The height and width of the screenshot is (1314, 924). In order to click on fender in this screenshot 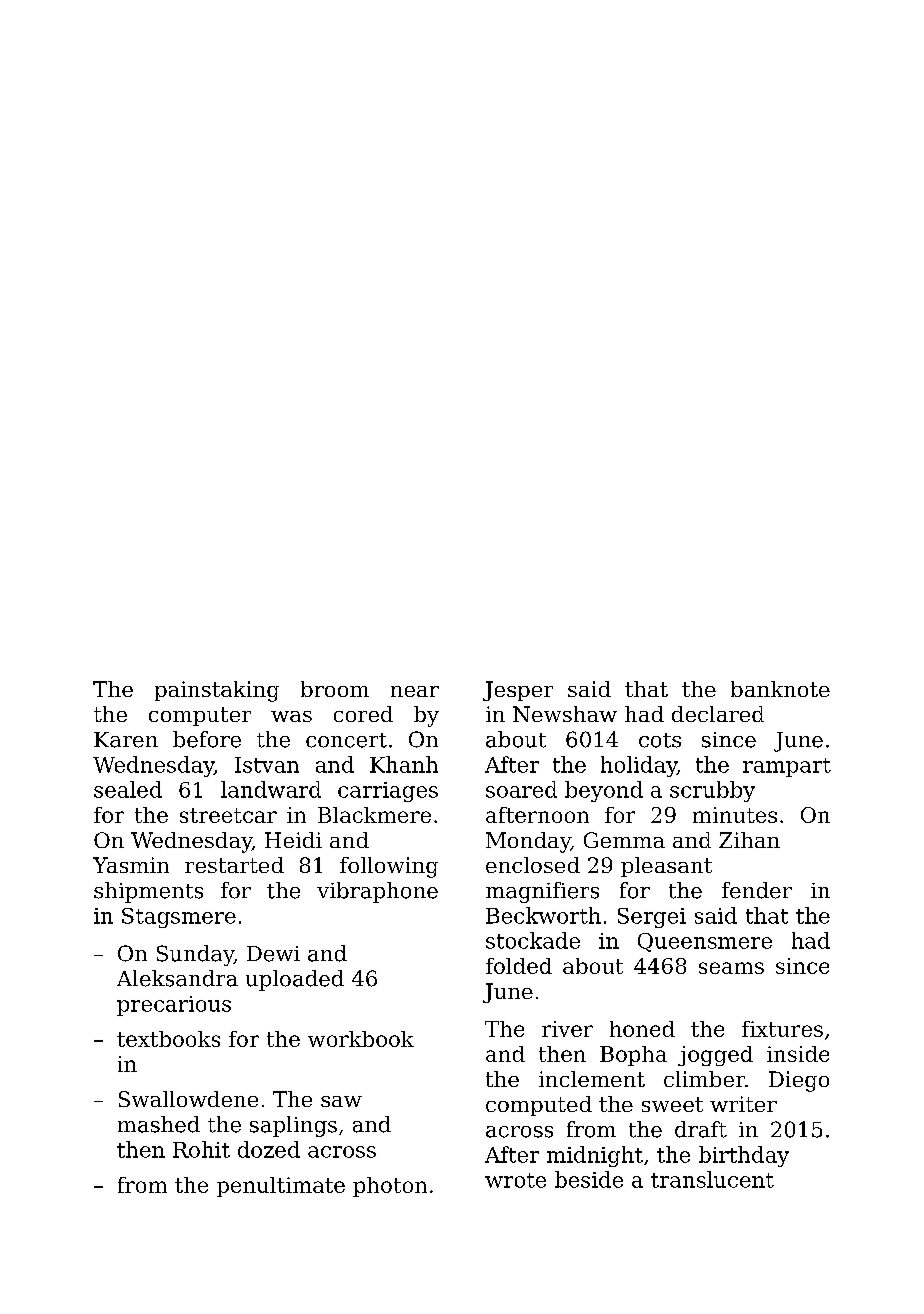, I will do `click(757, 890)`.
